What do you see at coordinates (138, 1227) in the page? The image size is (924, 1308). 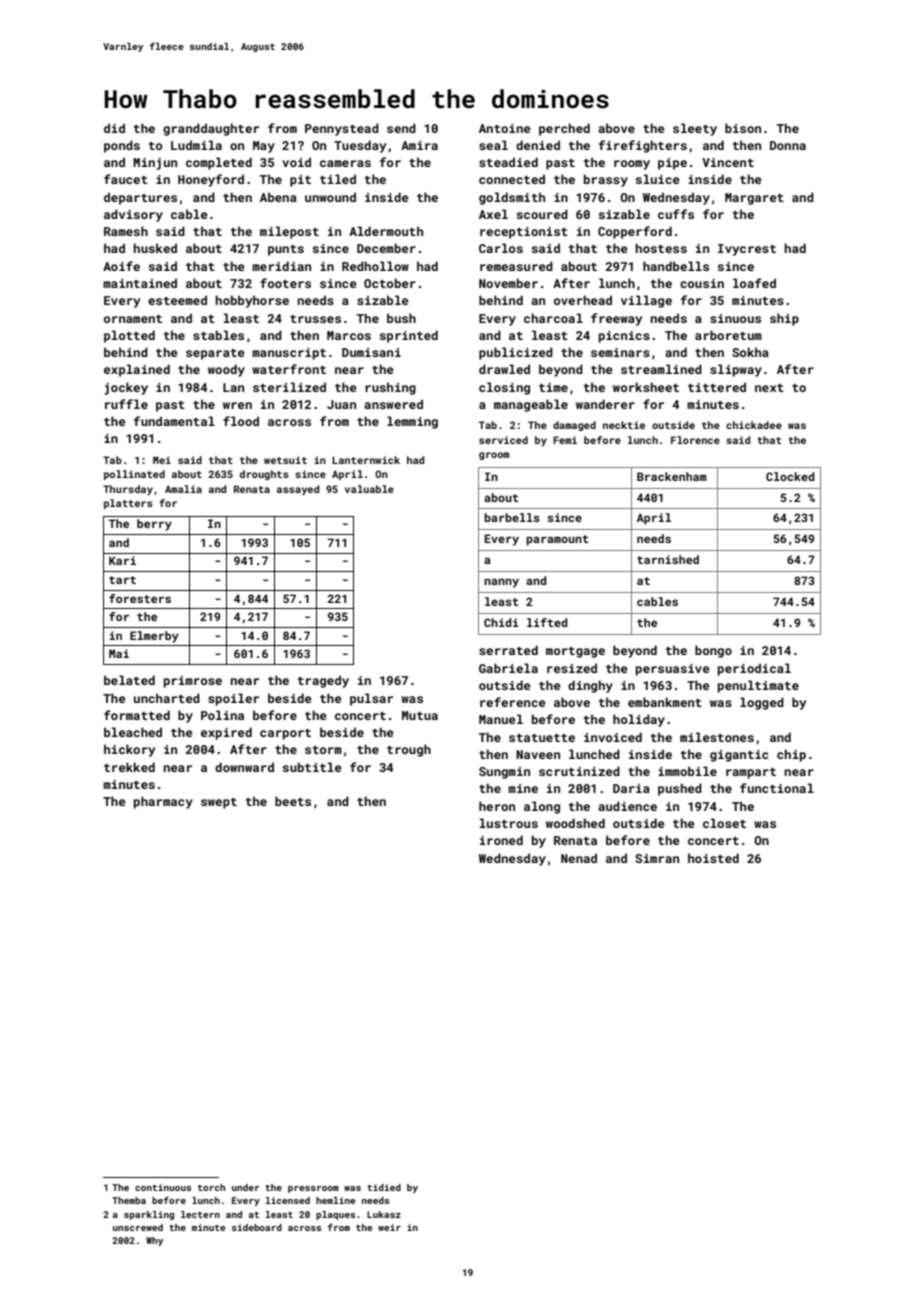 I see `unscrewed` at bounding box center [138, 1227].
